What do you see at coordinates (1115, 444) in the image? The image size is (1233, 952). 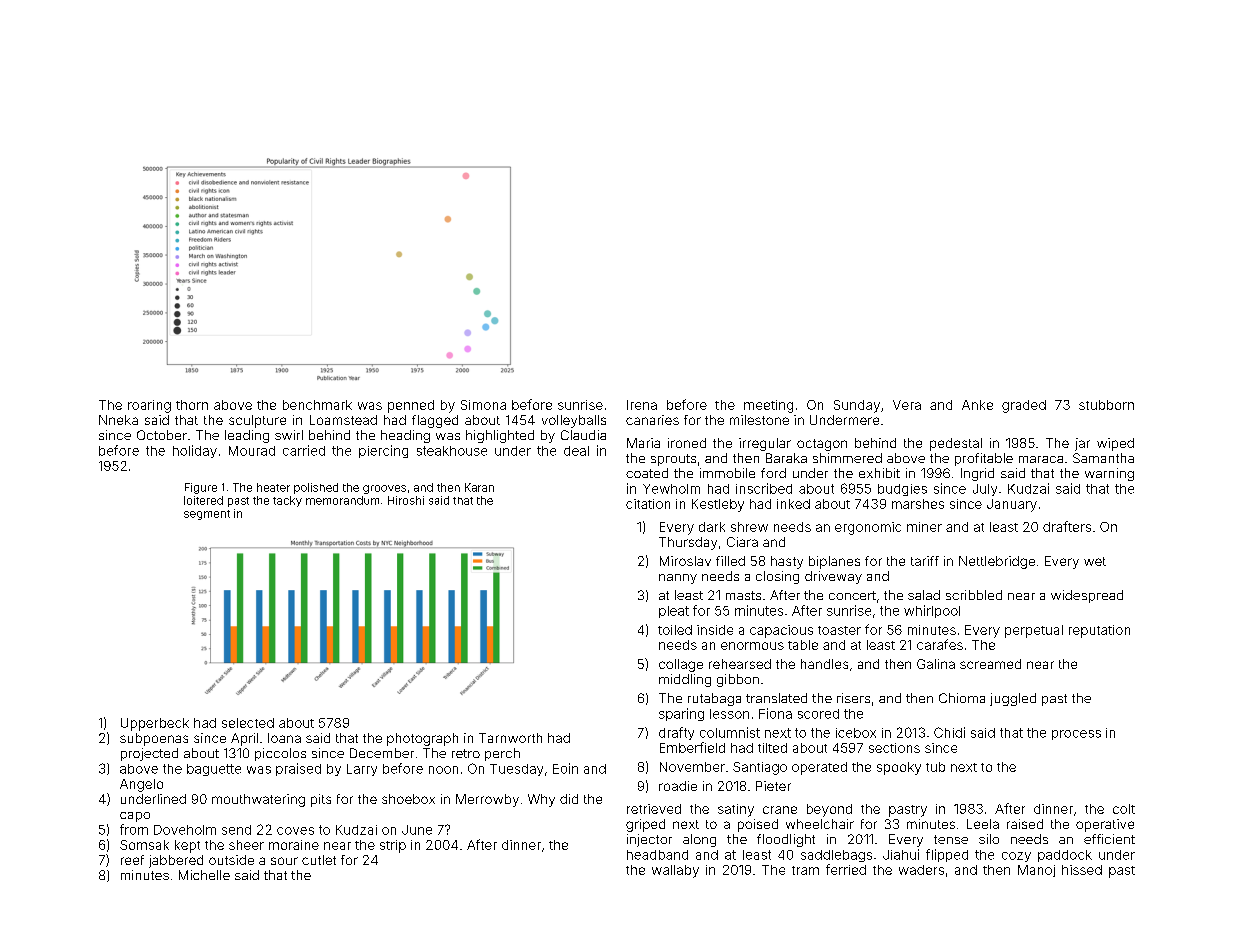 I see `wiped` at bounding box center [1115, 444].
